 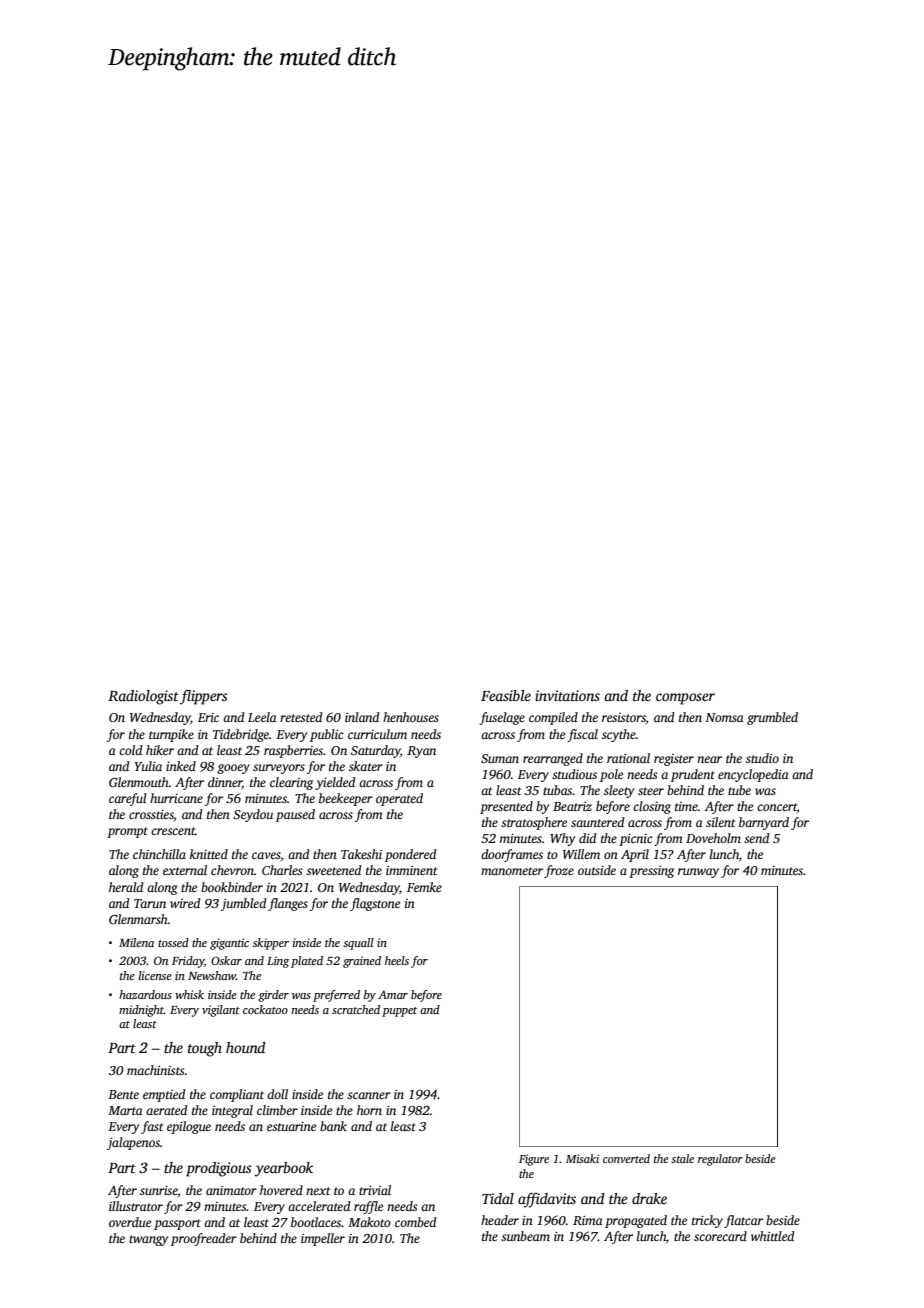 What do you see at coordinates (323, 1239) in the image?
I see `impeller` at bounding box center [323, 1239].
